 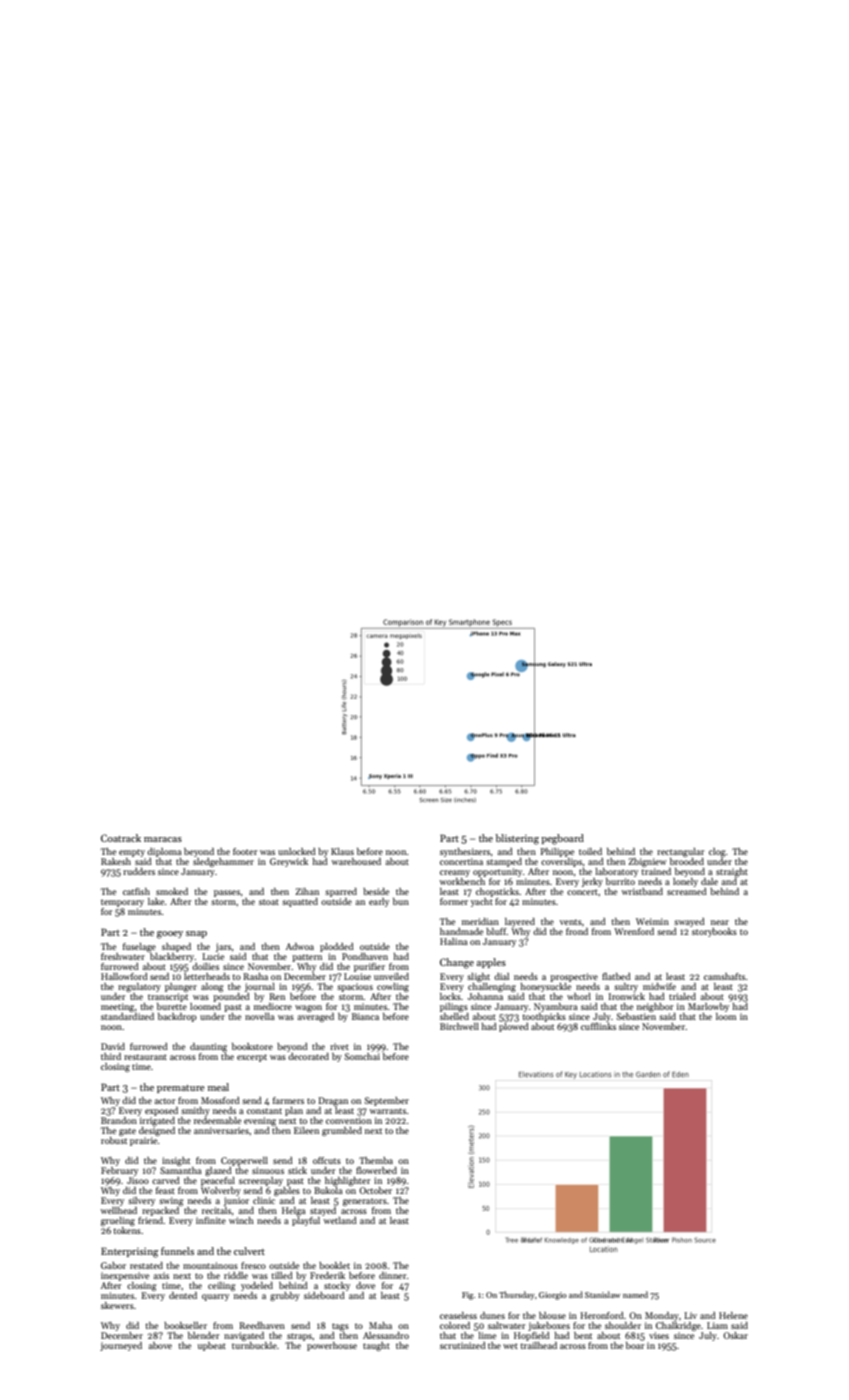 I want to click on insight, so click(x=176, y=1161).
